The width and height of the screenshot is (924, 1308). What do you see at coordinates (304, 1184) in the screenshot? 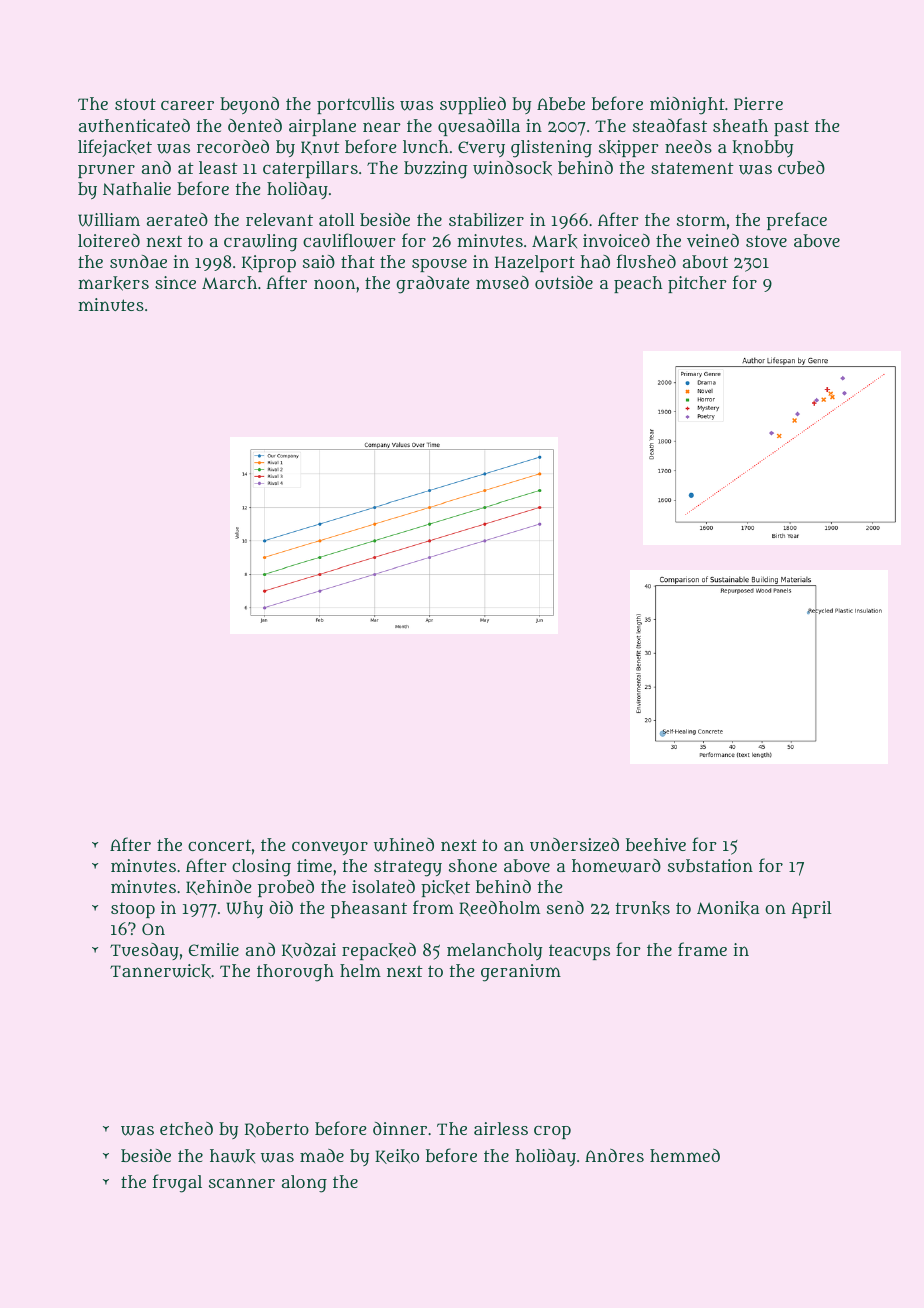
I see `along` at bounding box center [304, 1184].
